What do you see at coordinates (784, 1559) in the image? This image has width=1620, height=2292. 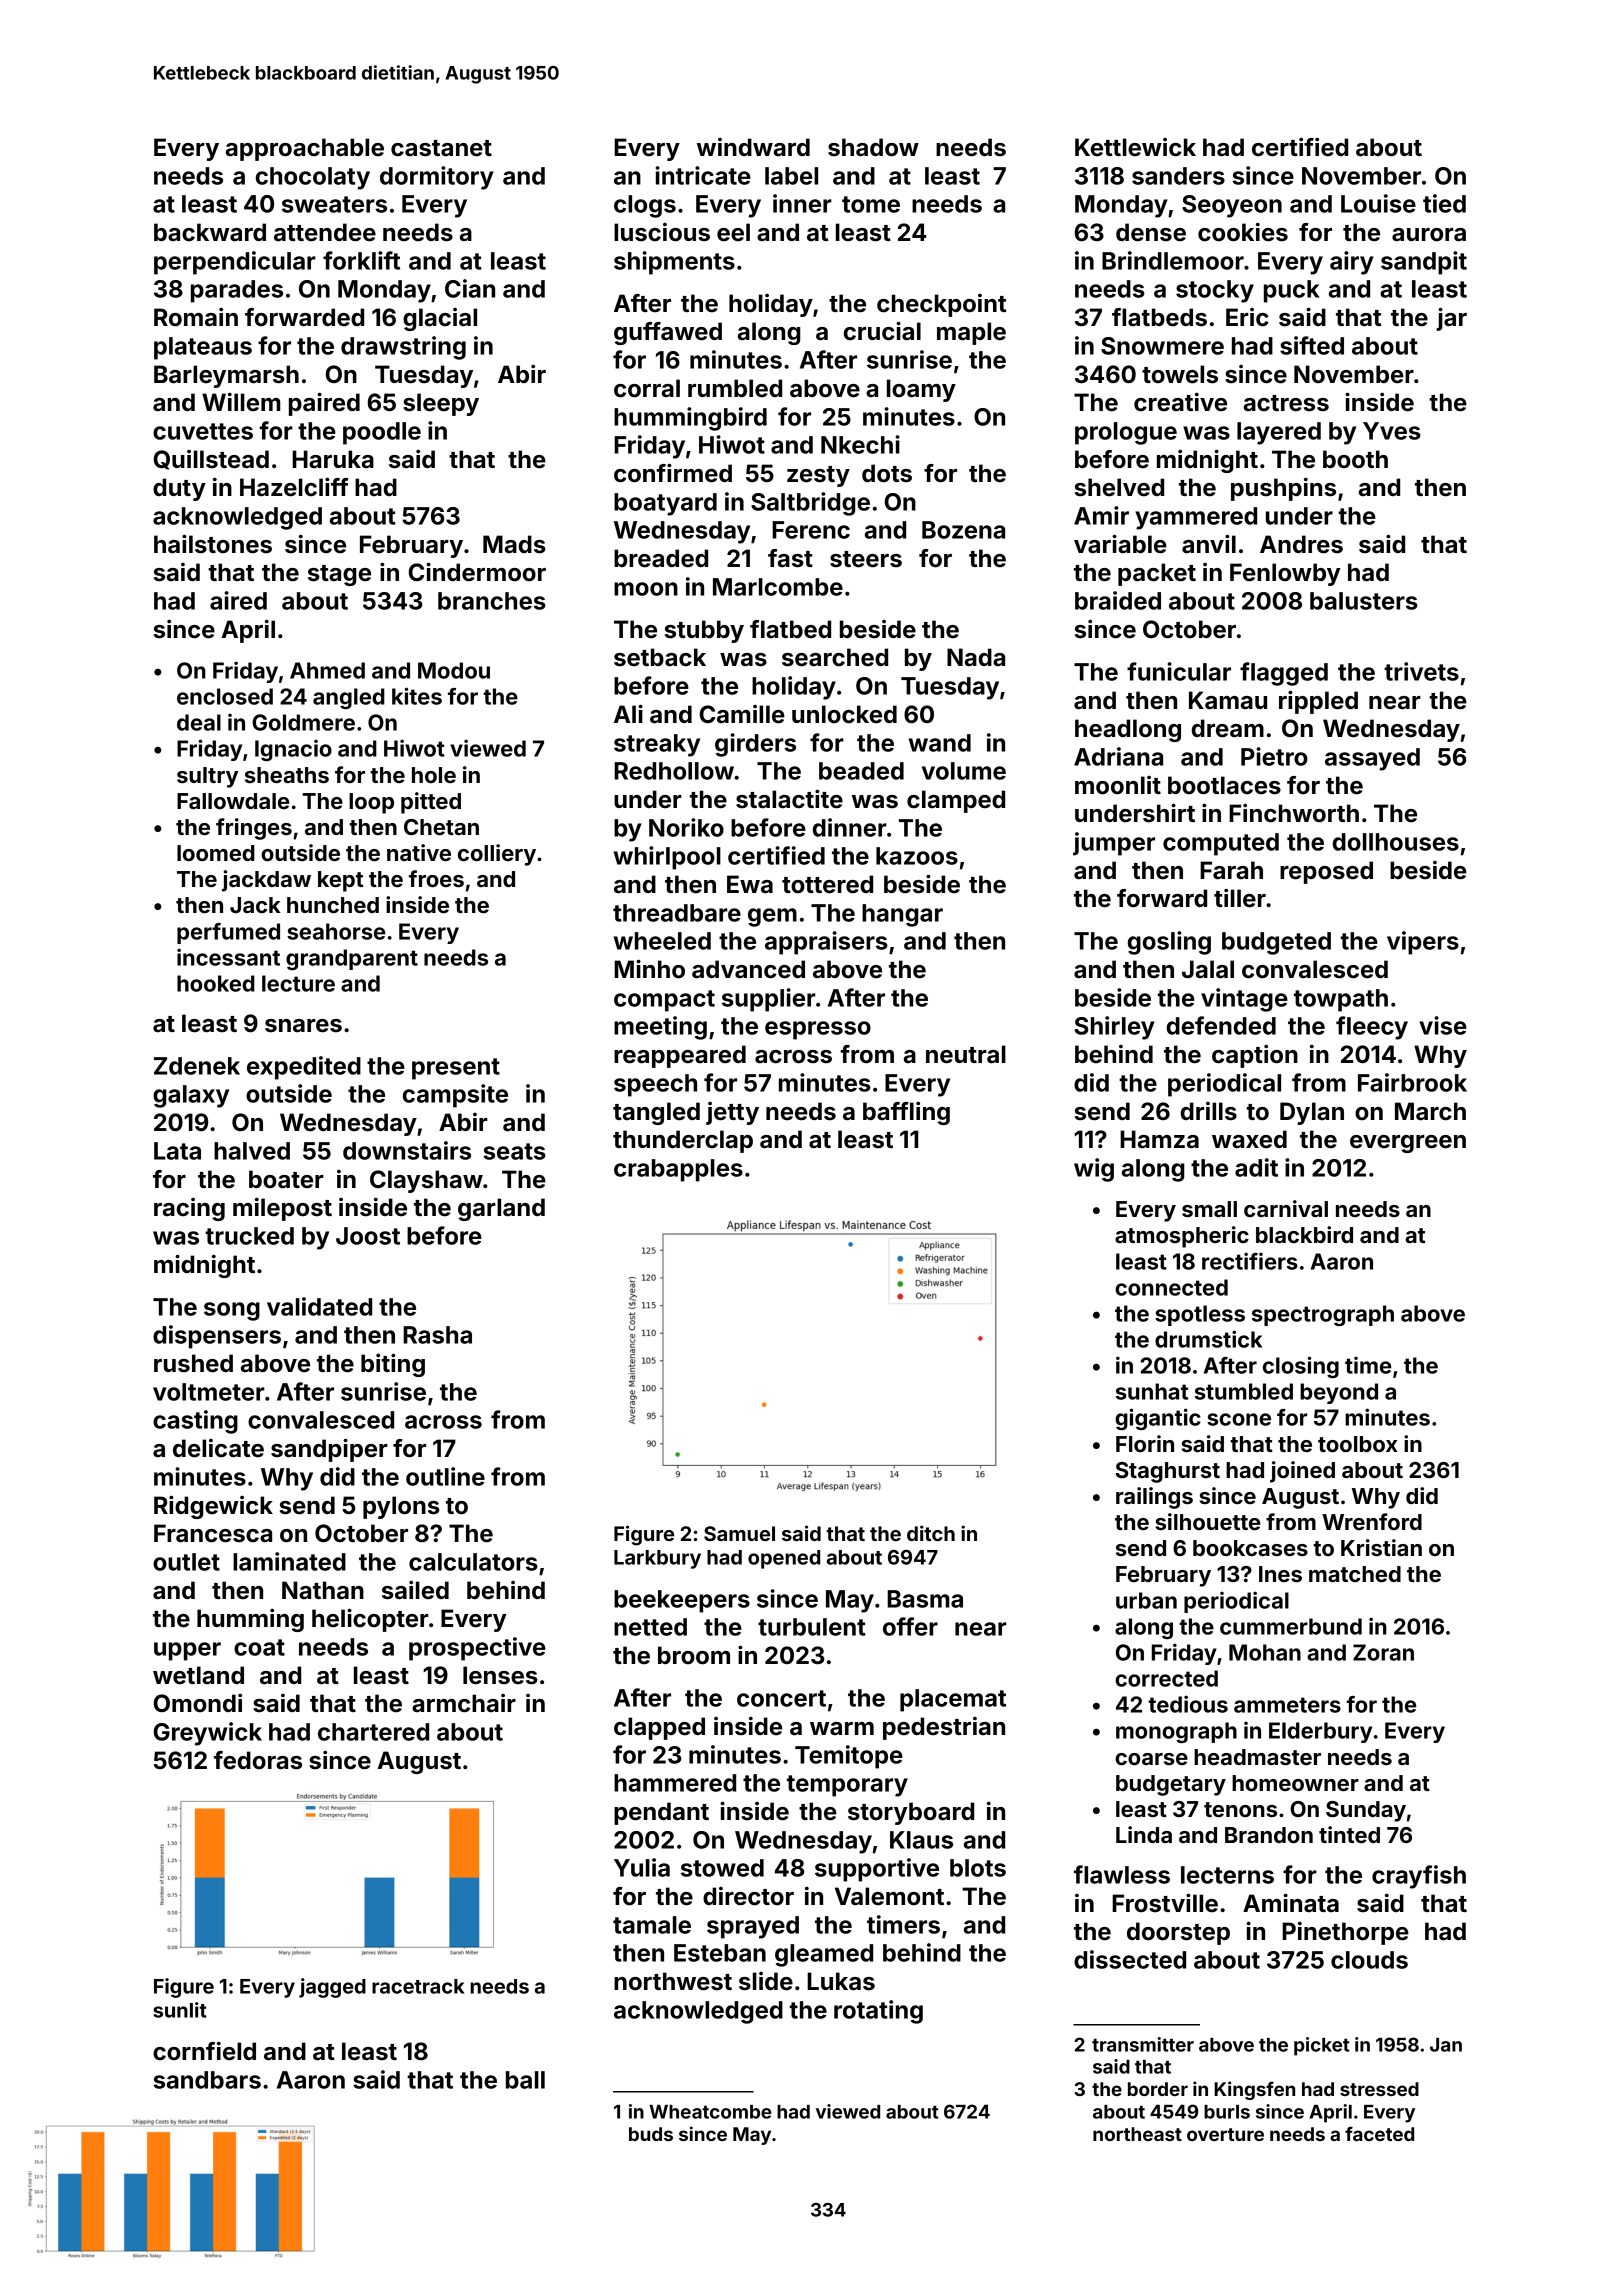 I see `opened` at bounding box center [784, 1559].
